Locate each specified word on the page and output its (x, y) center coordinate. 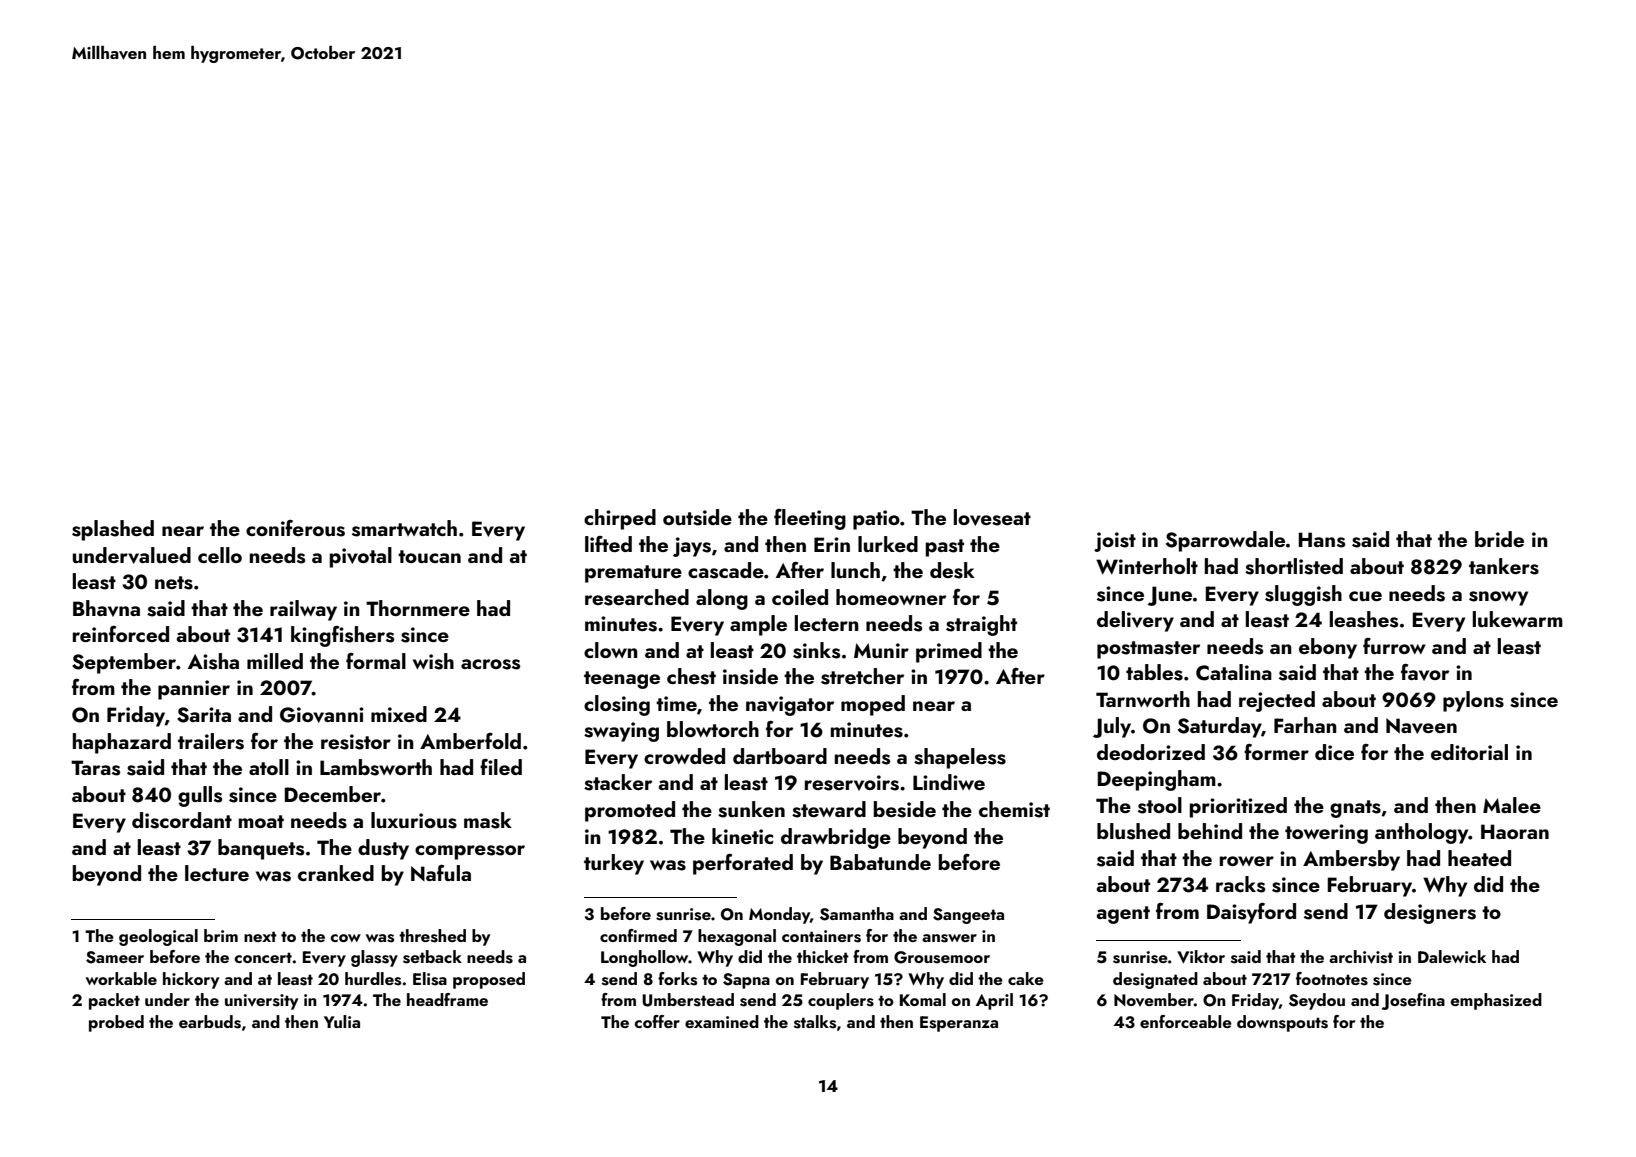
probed (116, 1023)
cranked (336, 873)
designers (1430, 913)
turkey (614, 864)
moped (873, 705)
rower (1247, 861)
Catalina (1234, 672)
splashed (113, 530)
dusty (383, 849)
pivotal (361, 557)
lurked (888, 544)
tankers (1504, 566)
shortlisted (1294, 566)
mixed (399, 714)
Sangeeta (968, 916)
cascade (726, 570)
